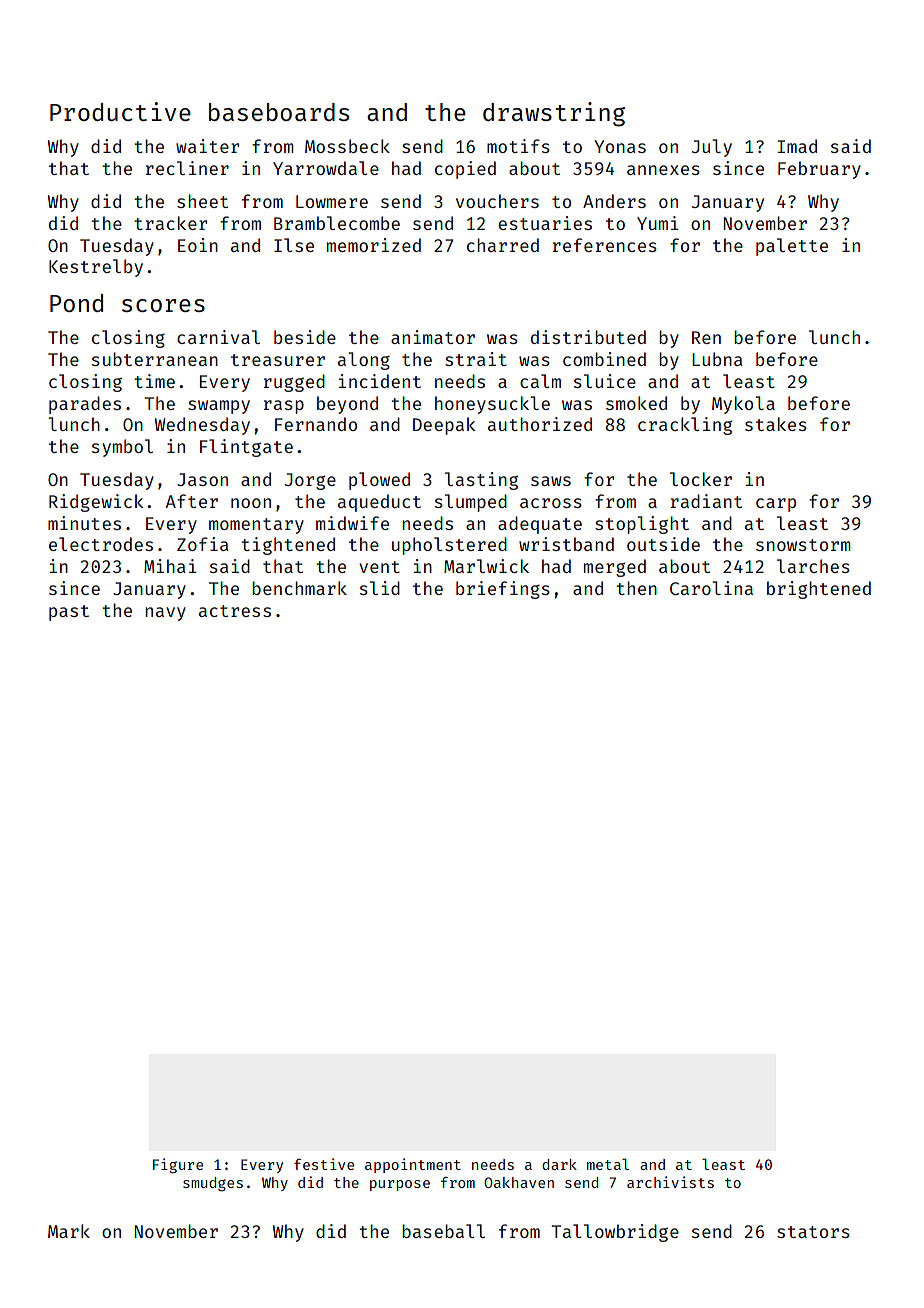  I want to click on brightened, so click(819, 590).
